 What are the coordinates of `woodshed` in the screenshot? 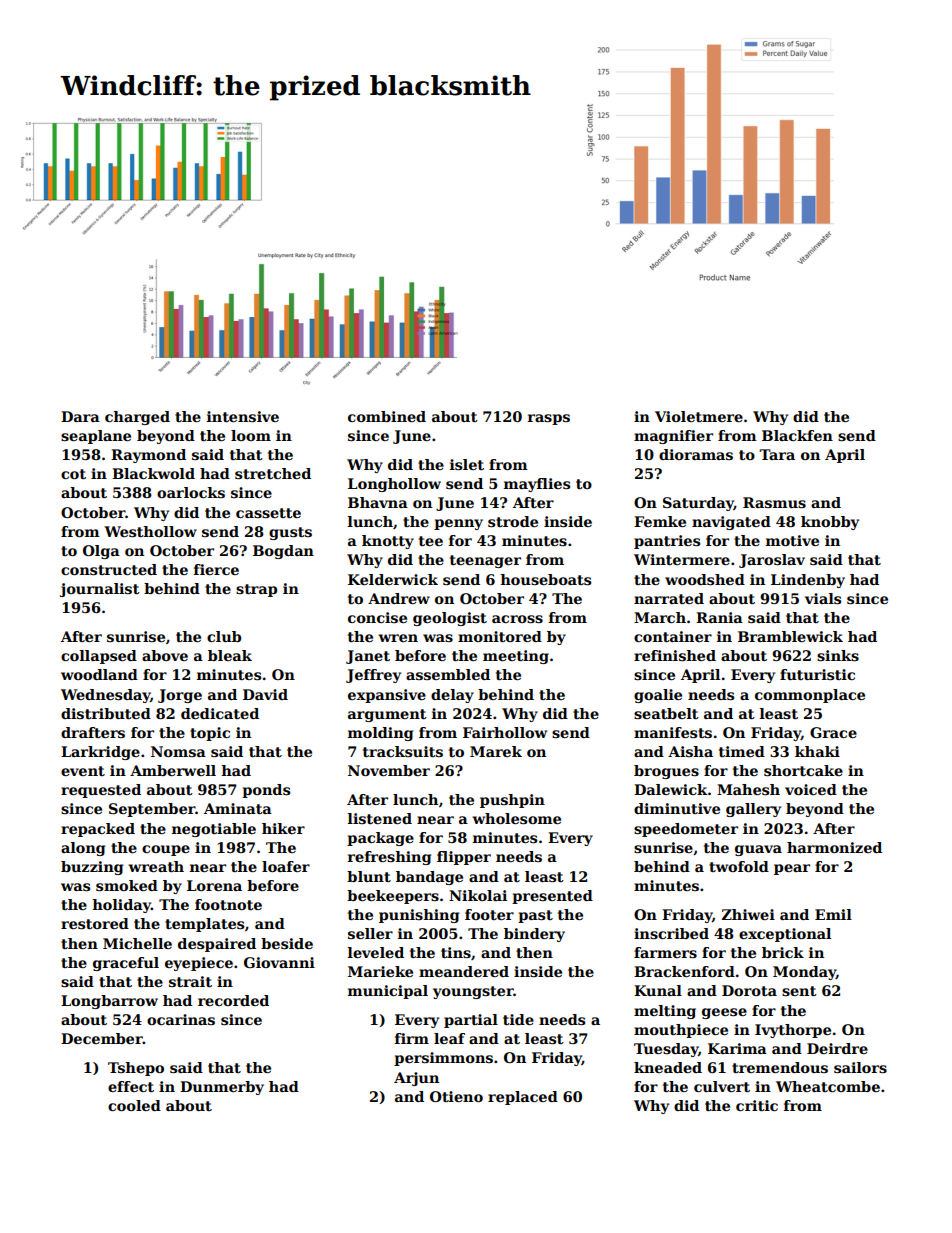 It's located at (705, 579).
